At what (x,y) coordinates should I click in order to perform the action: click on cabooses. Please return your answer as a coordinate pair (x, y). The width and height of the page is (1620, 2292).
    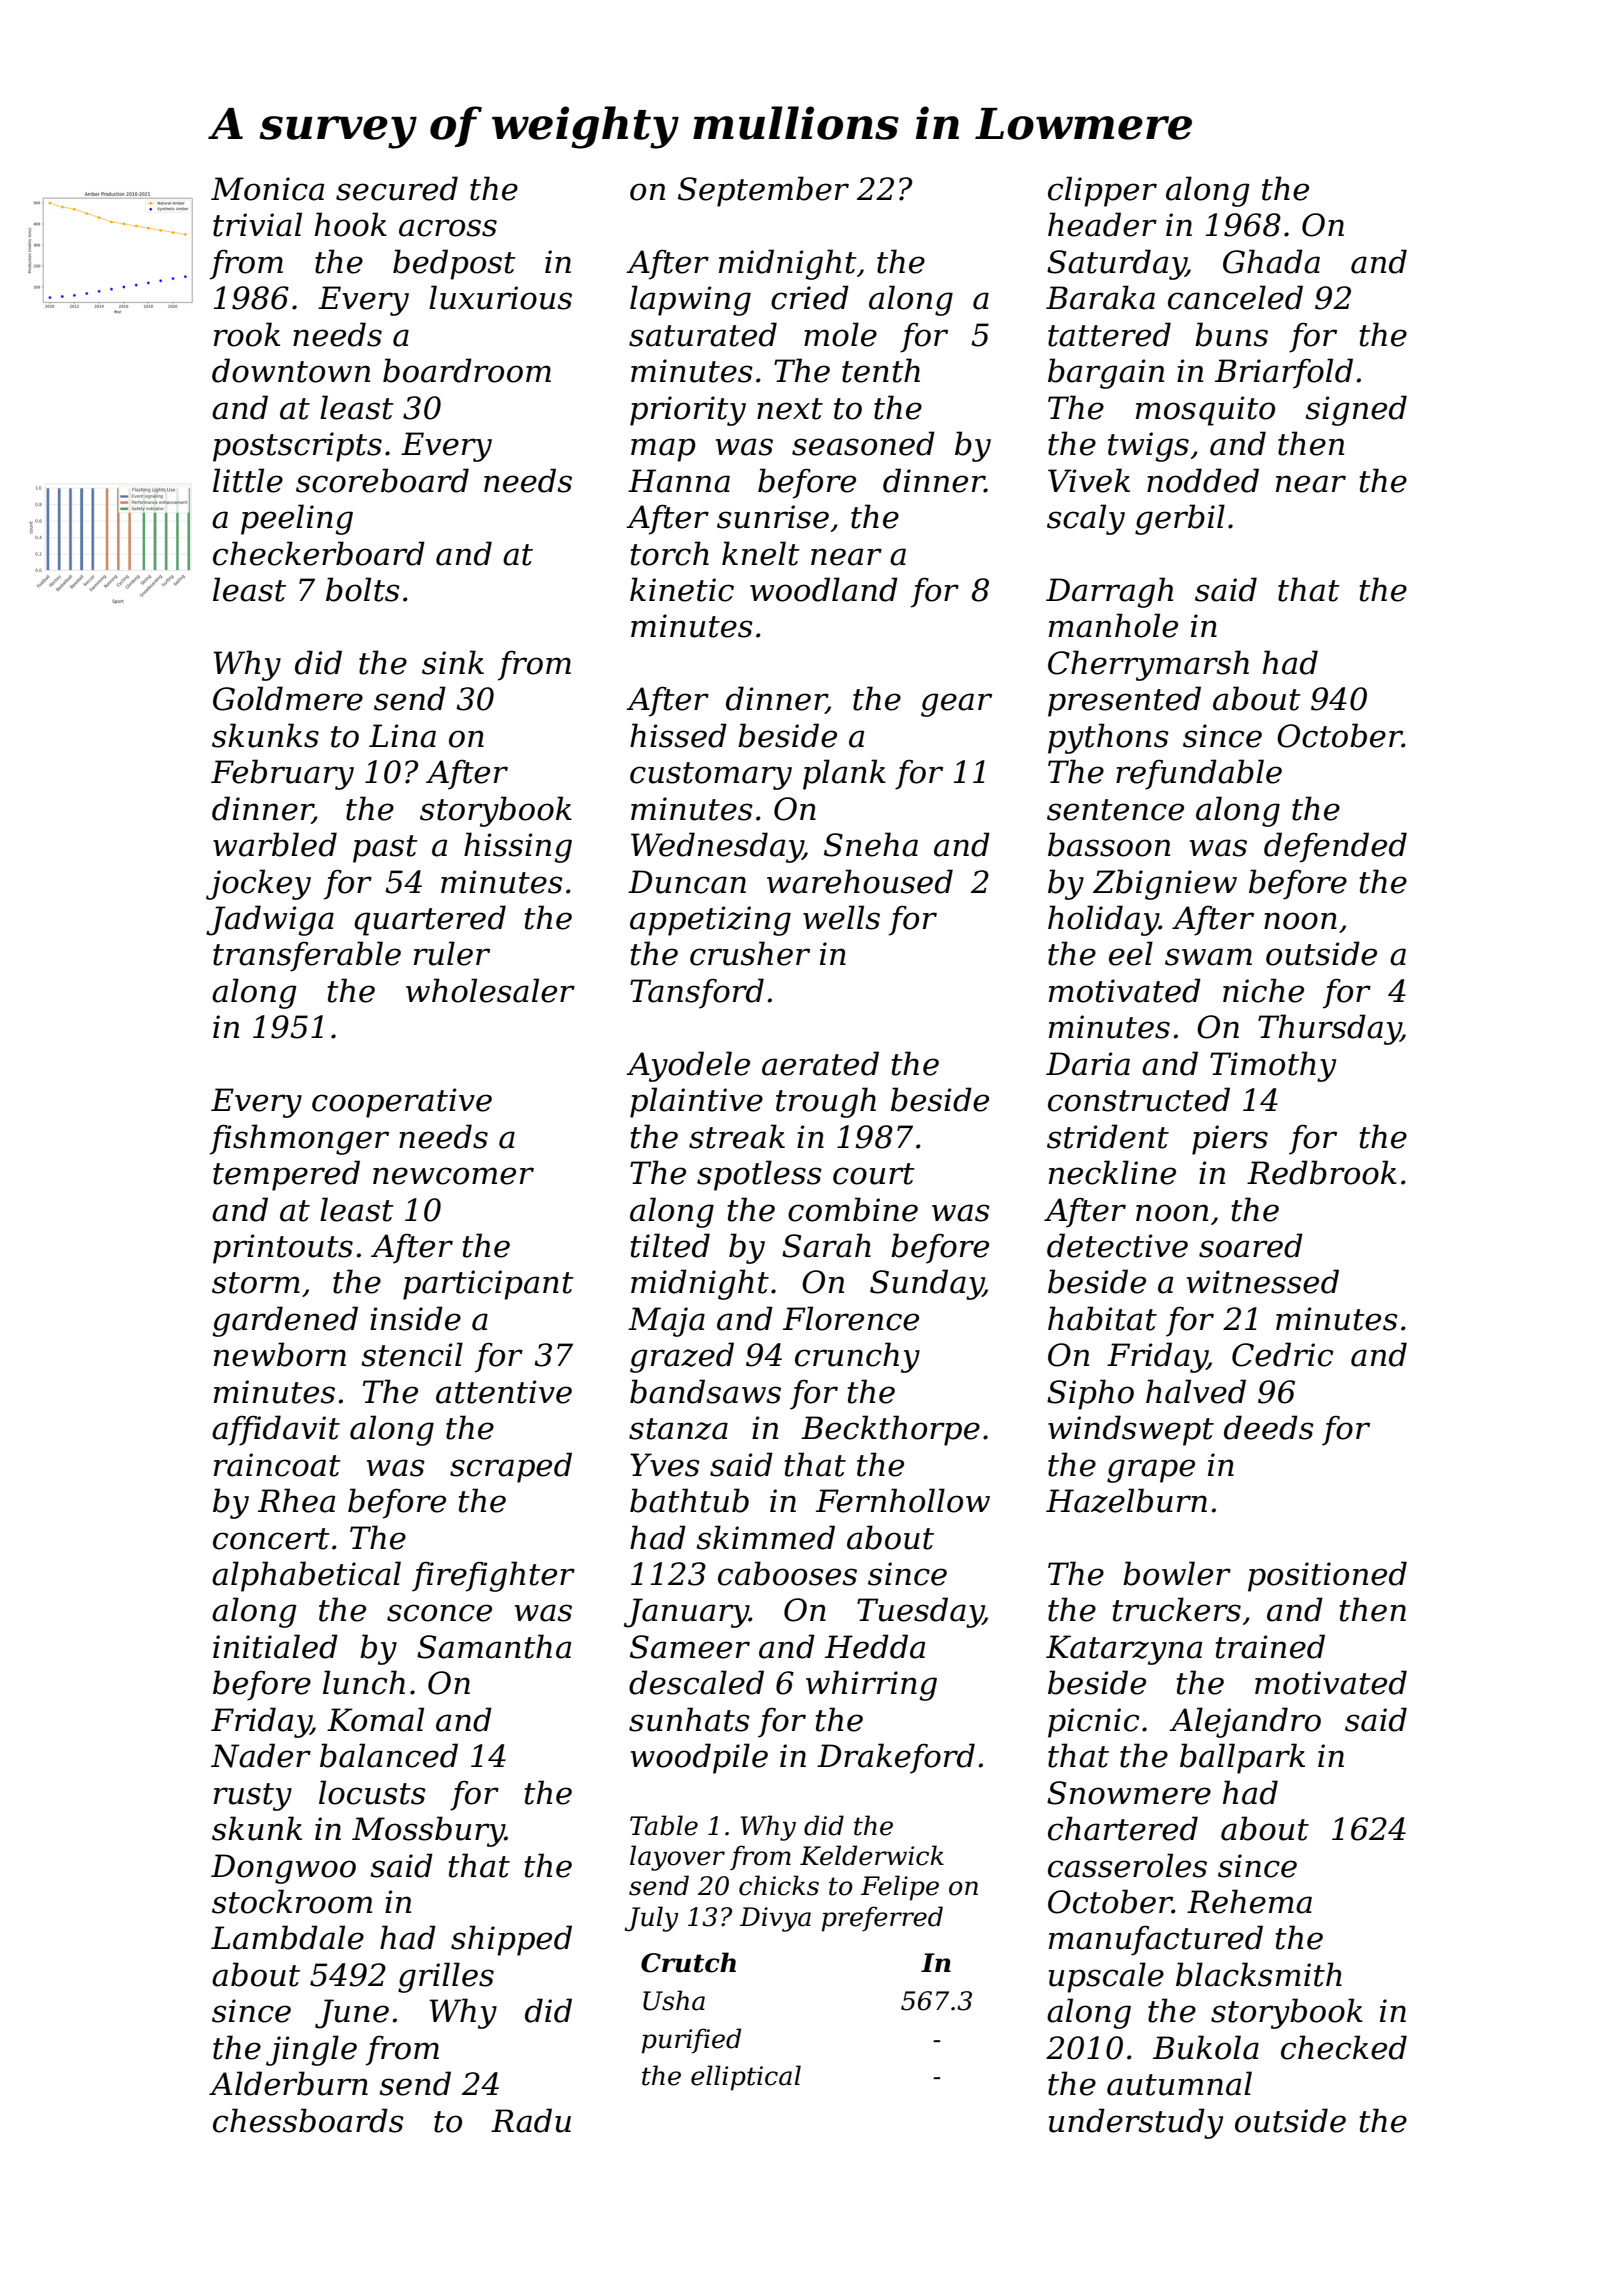
    Looking at the image, I should click on (787, 1573).
